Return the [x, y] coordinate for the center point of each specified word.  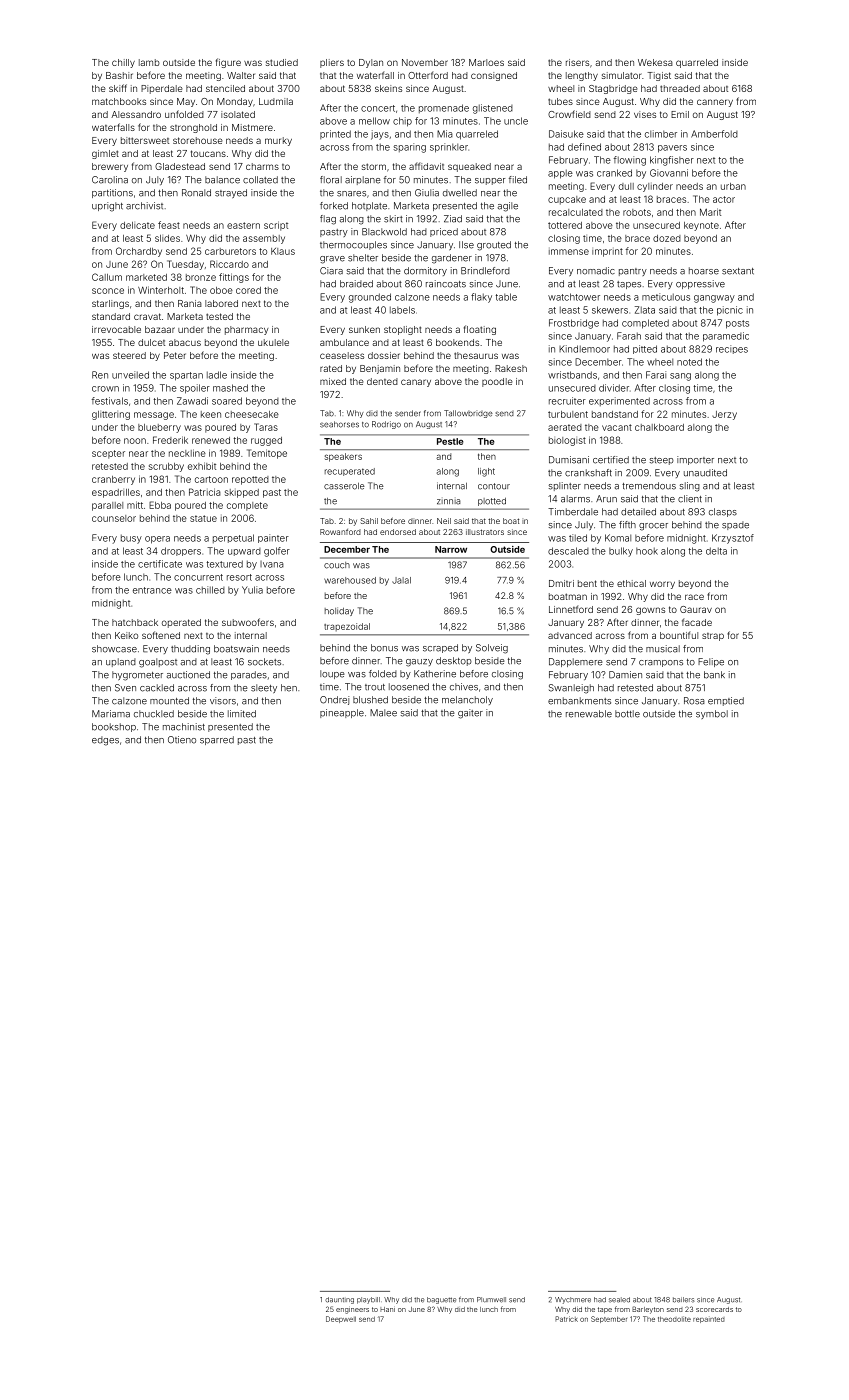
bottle [627, 714]
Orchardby [139, 252]
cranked [614, 173]
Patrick [566, 1319]
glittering [111, 415]
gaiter [470, 714]
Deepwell [341, 1319]
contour [494, 486]
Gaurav [696, 609]
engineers [352, 1311]
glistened [493, 109]
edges [105, 741]
